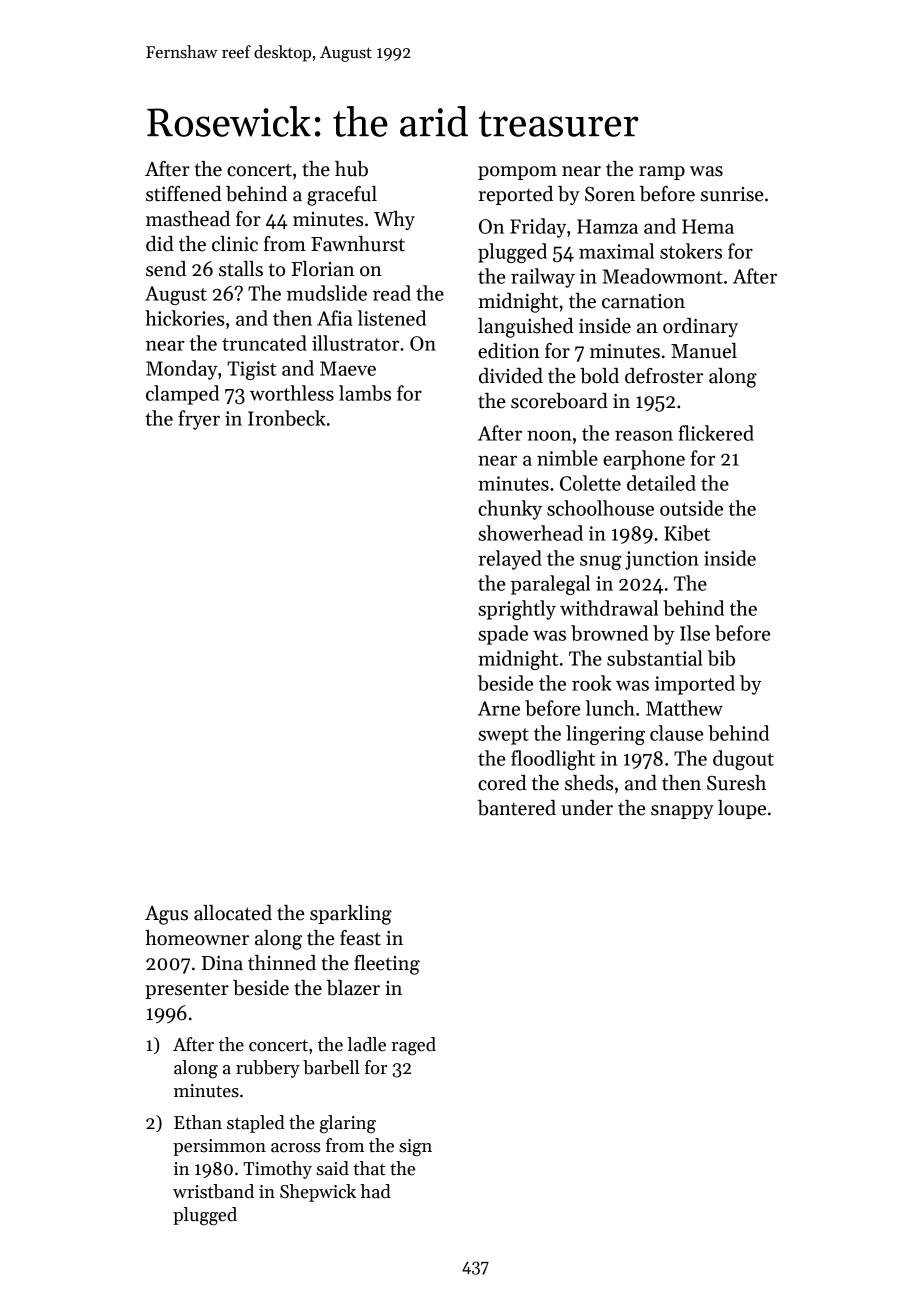 The height and width of the document is (1311, 924). Describe the element at coordinates (662, 560) in the document. I see `junction` at that location.
